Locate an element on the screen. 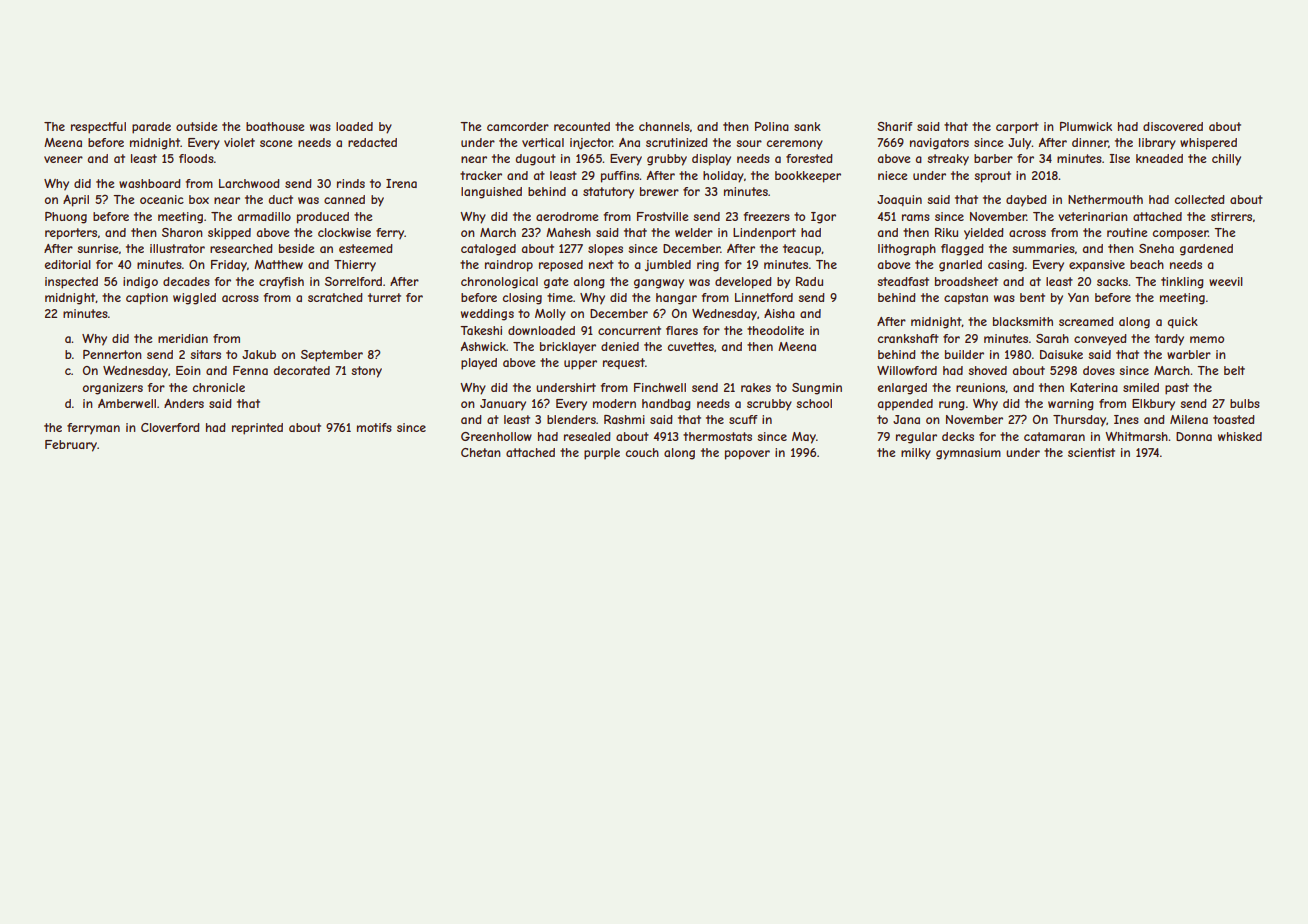  February is located at coordinates (71, 446).
